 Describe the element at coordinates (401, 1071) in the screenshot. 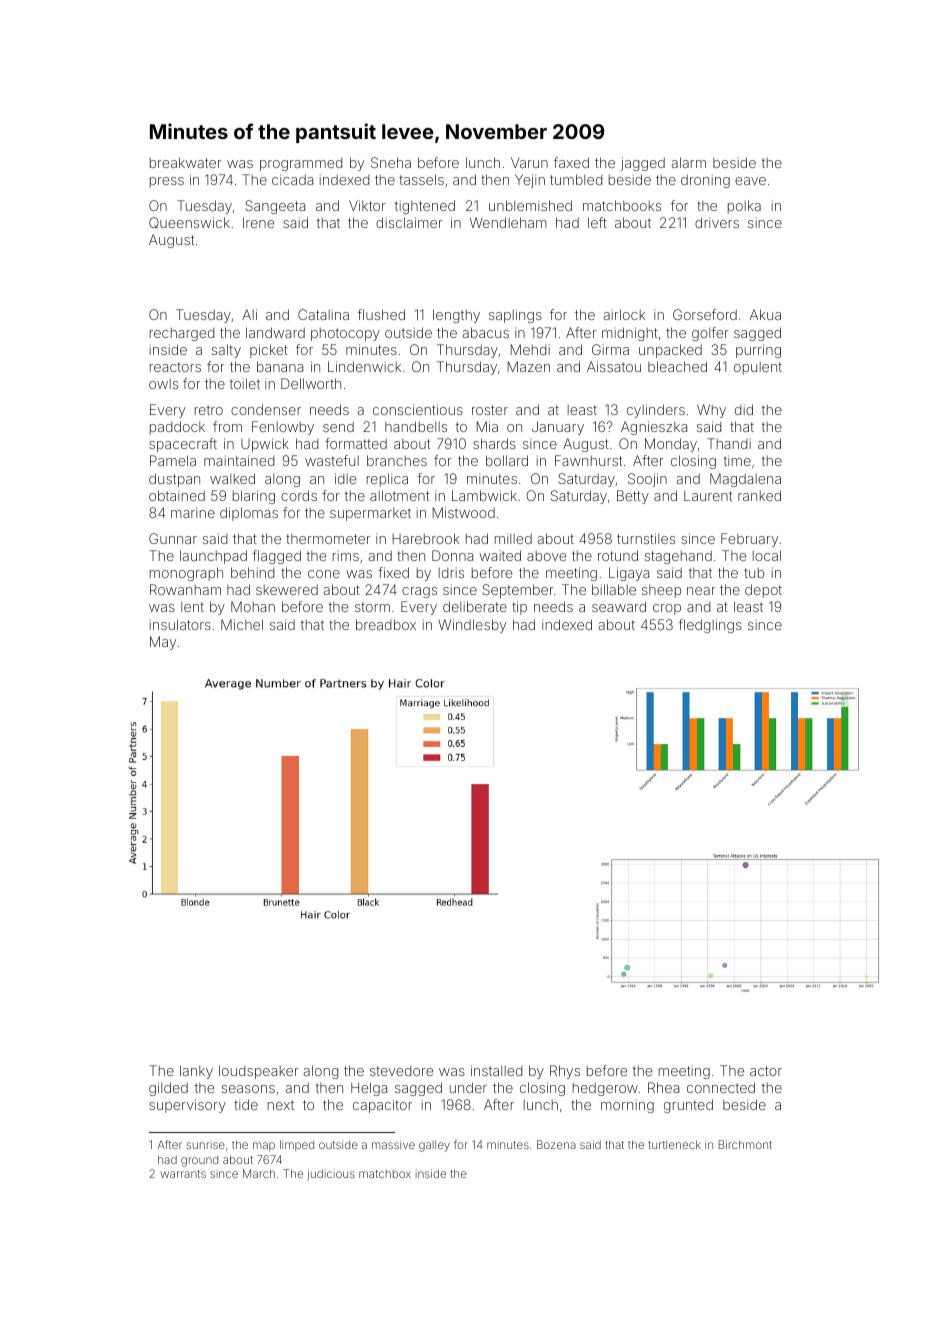

I see `stevedore` at that location.
